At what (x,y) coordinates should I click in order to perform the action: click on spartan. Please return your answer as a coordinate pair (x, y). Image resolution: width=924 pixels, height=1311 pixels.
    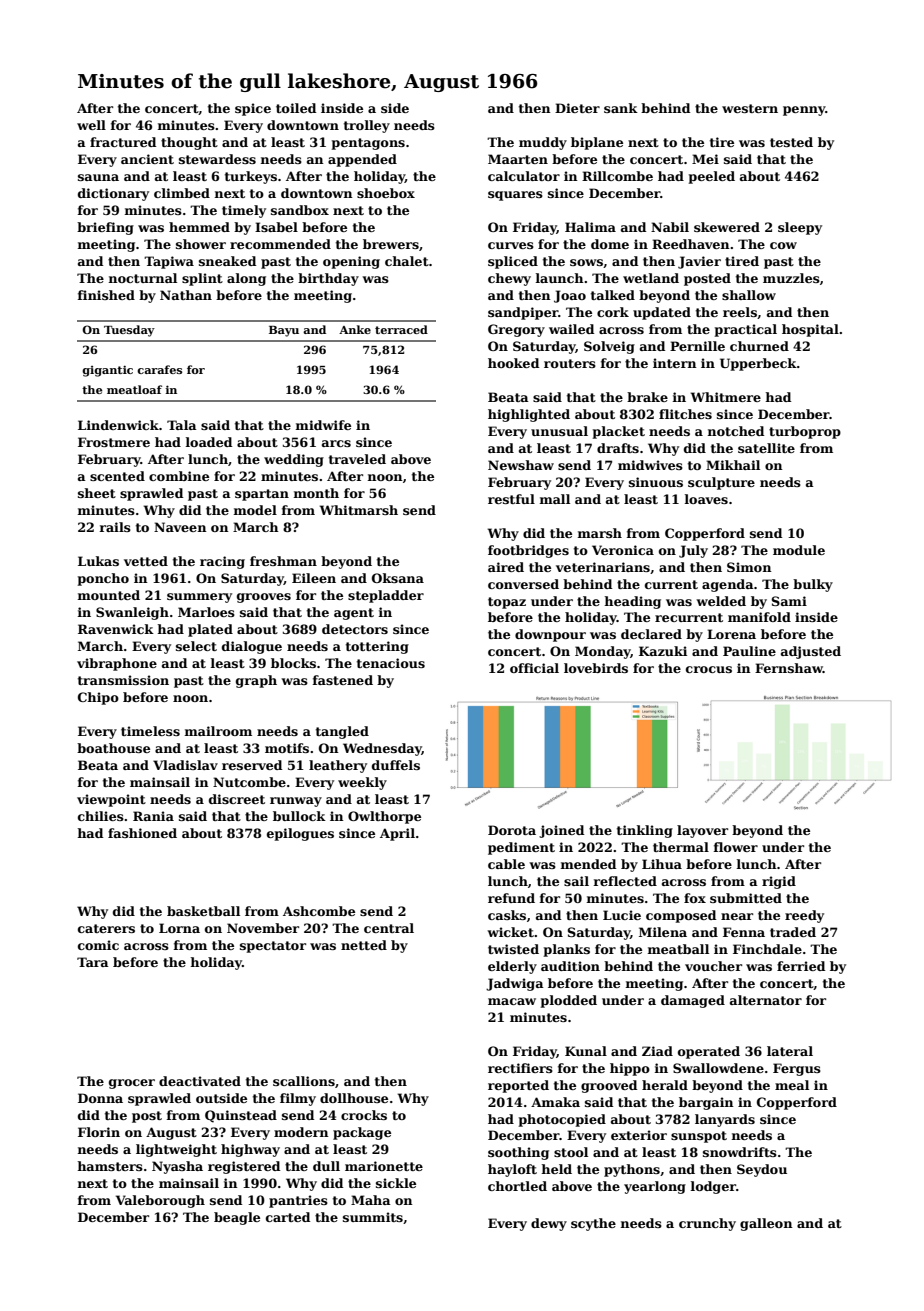
    Looking at the image, I should click on (262, 495).
